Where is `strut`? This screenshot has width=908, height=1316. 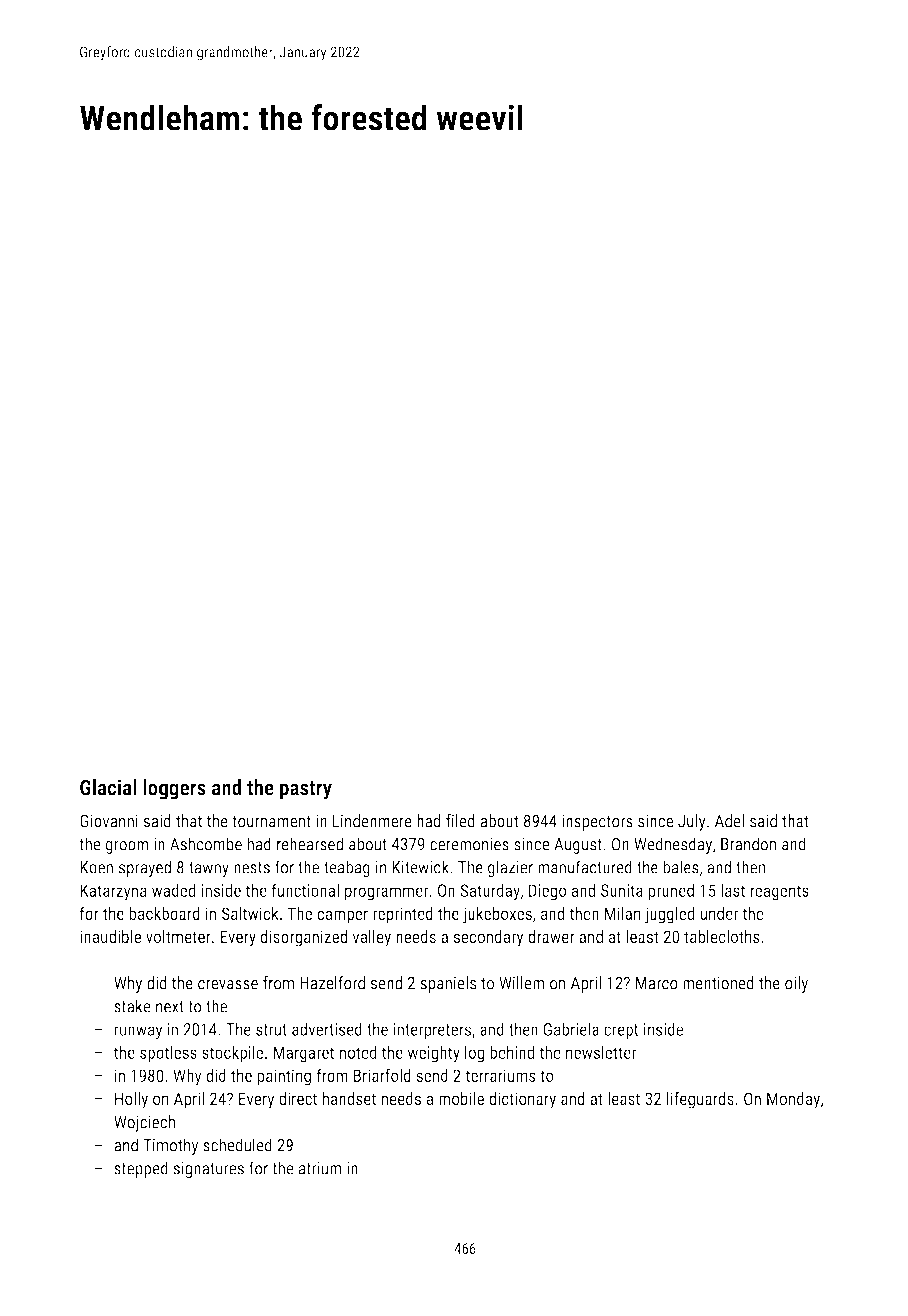
strut is located at coordinates (271, 1030).
